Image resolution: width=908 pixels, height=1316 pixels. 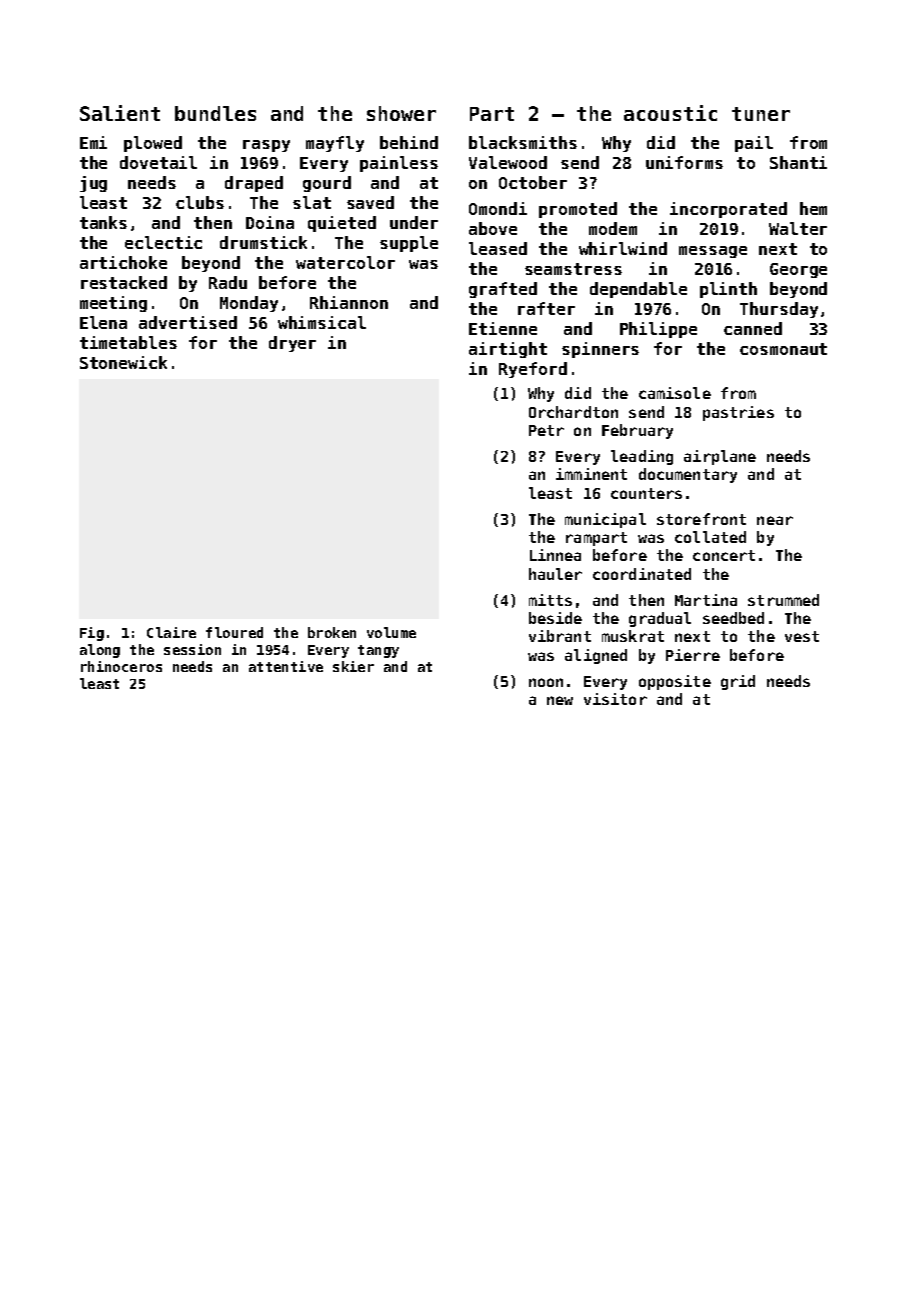 I want to click on under, so click(x=414, y=222).
